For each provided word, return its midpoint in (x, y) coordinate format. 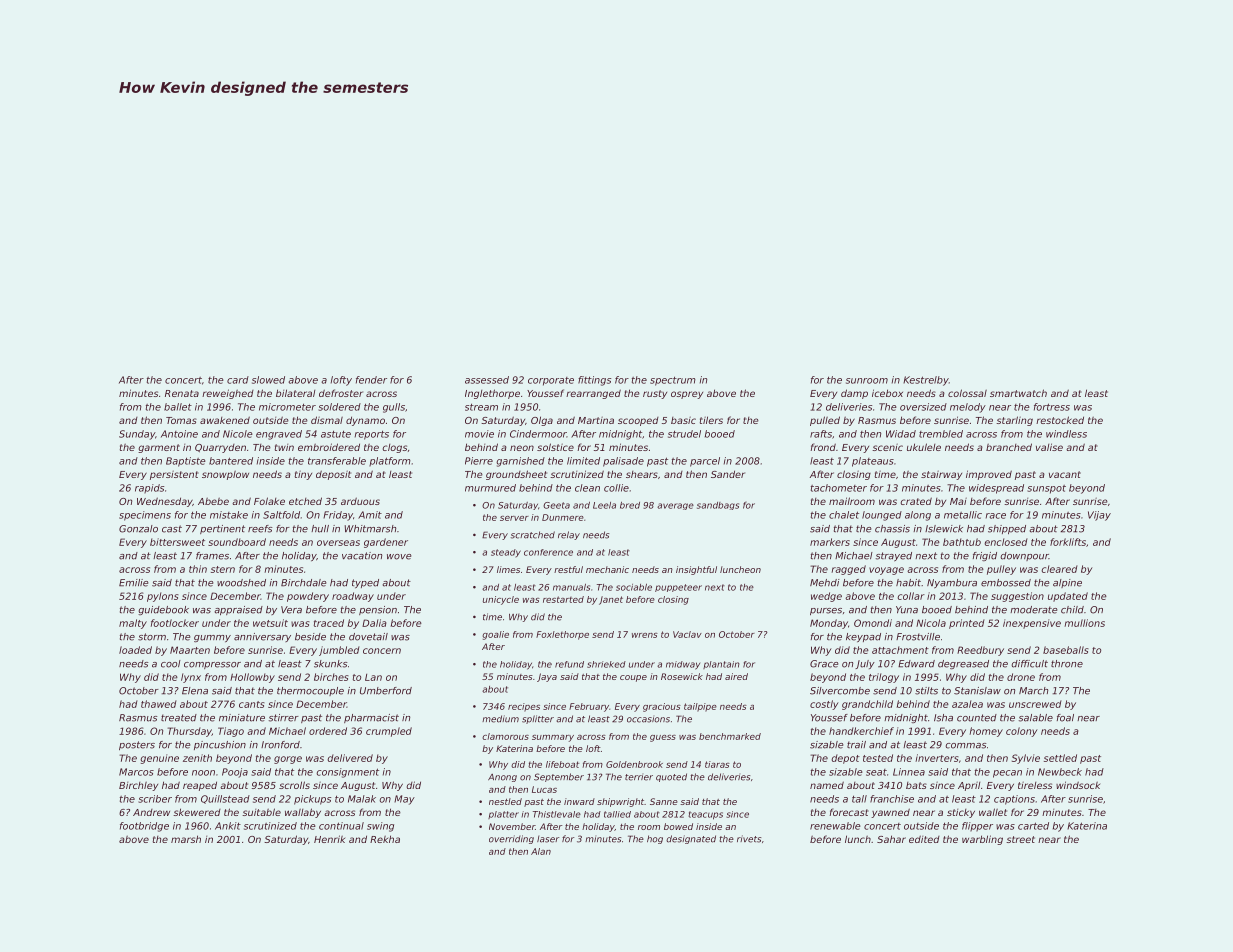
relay (569, 535)
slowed (268, 380)
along (918, 516)
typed (365, 583)
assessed (487, 380)
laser (548, 839)
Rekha (385, 839)
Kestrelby (926, 381)
